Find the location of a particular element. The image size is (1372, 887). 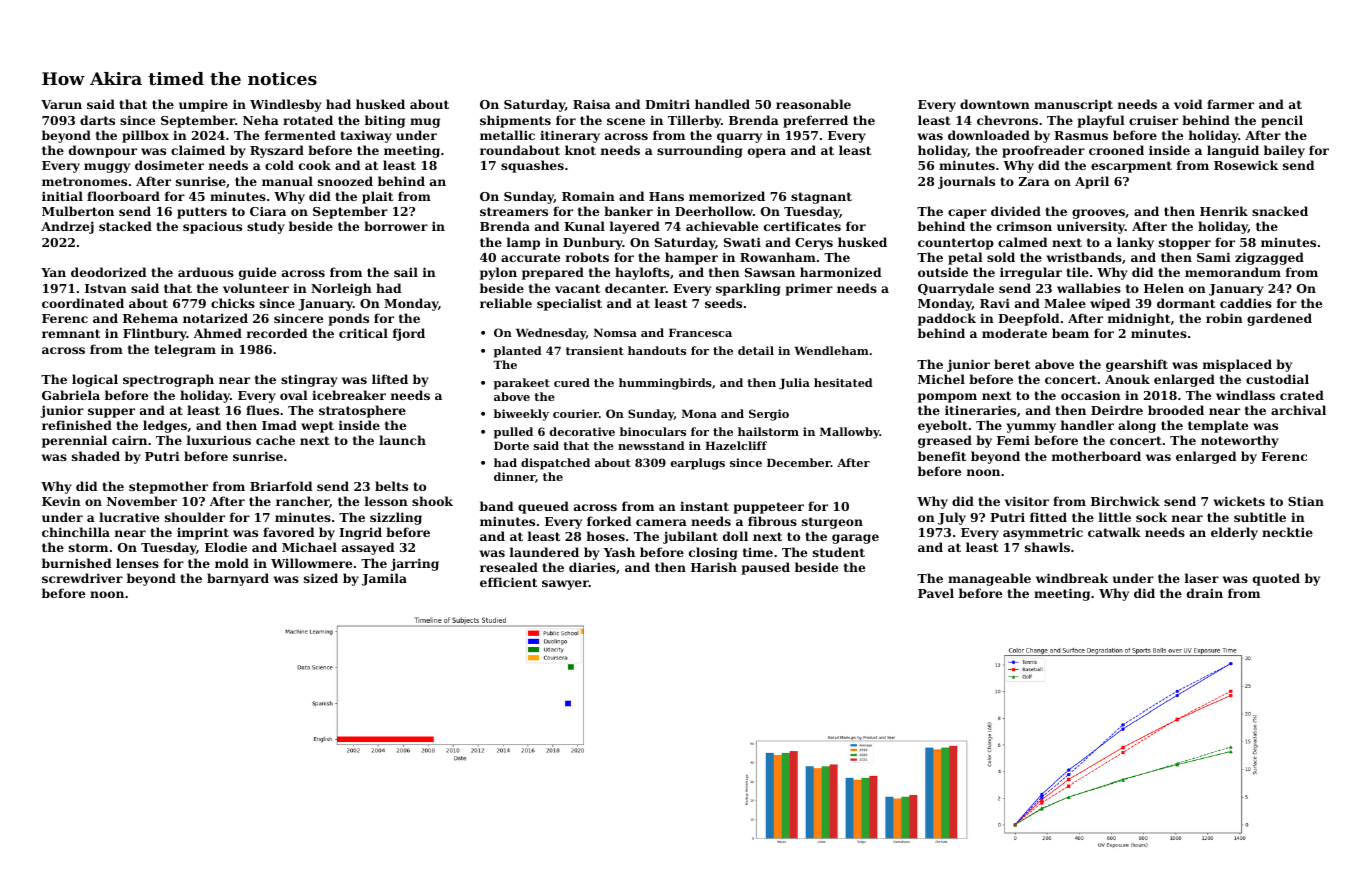

journals is located at coordinates (966, 182).
